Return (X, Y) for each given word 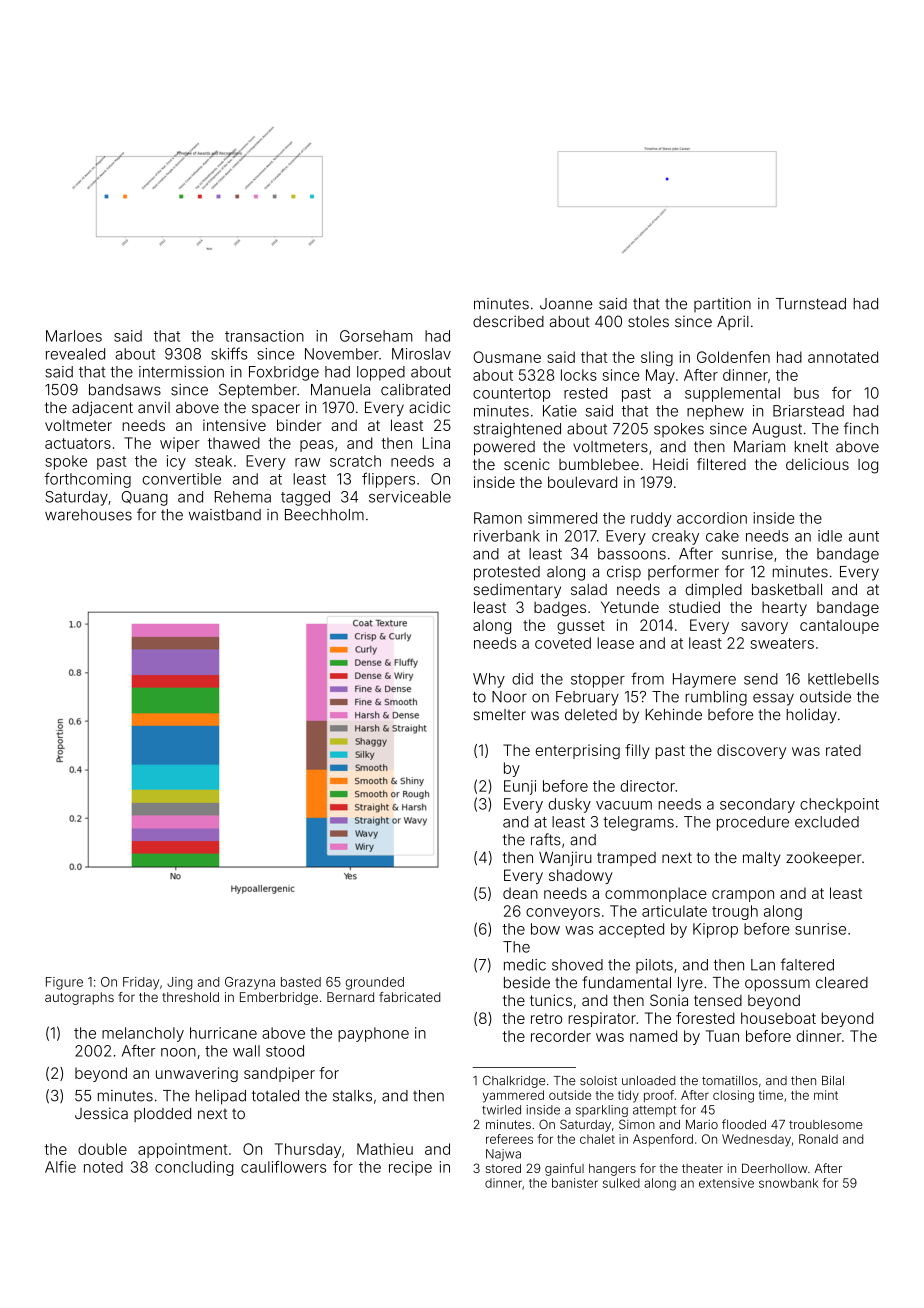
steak (213, 461)
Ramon (498, 518)
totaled (275, 1096)
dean (520, 893)
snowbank (788, 1183)
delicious (817, 464)
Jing (179, 983)
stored (503, 1168)
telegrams (638, 823)
